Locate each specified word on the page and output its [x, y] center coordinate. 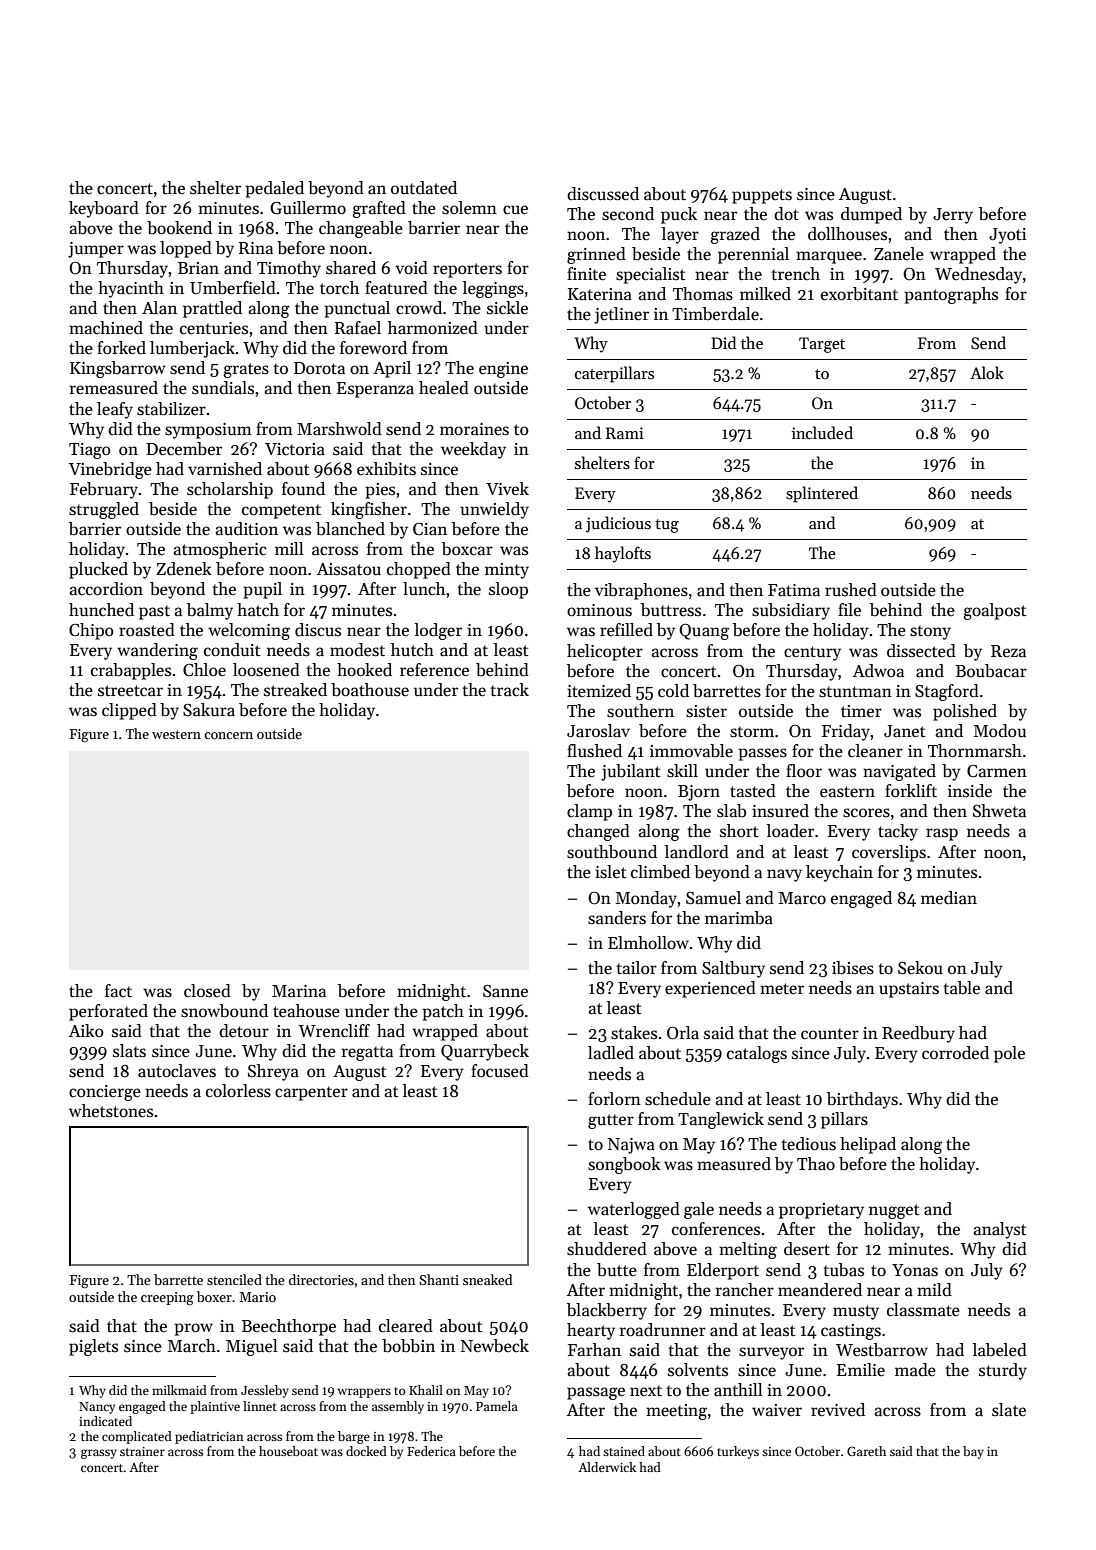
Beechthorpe [289, 1327]
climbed [660, 872]
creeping [167, 1299]
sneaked [487, 1279]
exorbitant [859, 294]
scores [866, 813]
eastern [847, 792]
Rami [625, 433]
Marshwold [339, 429]
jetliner [621, 315]
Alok [987, 372]
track [510, 690]
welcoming [249, 631]
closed [207, 991]
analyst [1000, 1230]
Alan [159, 307]
